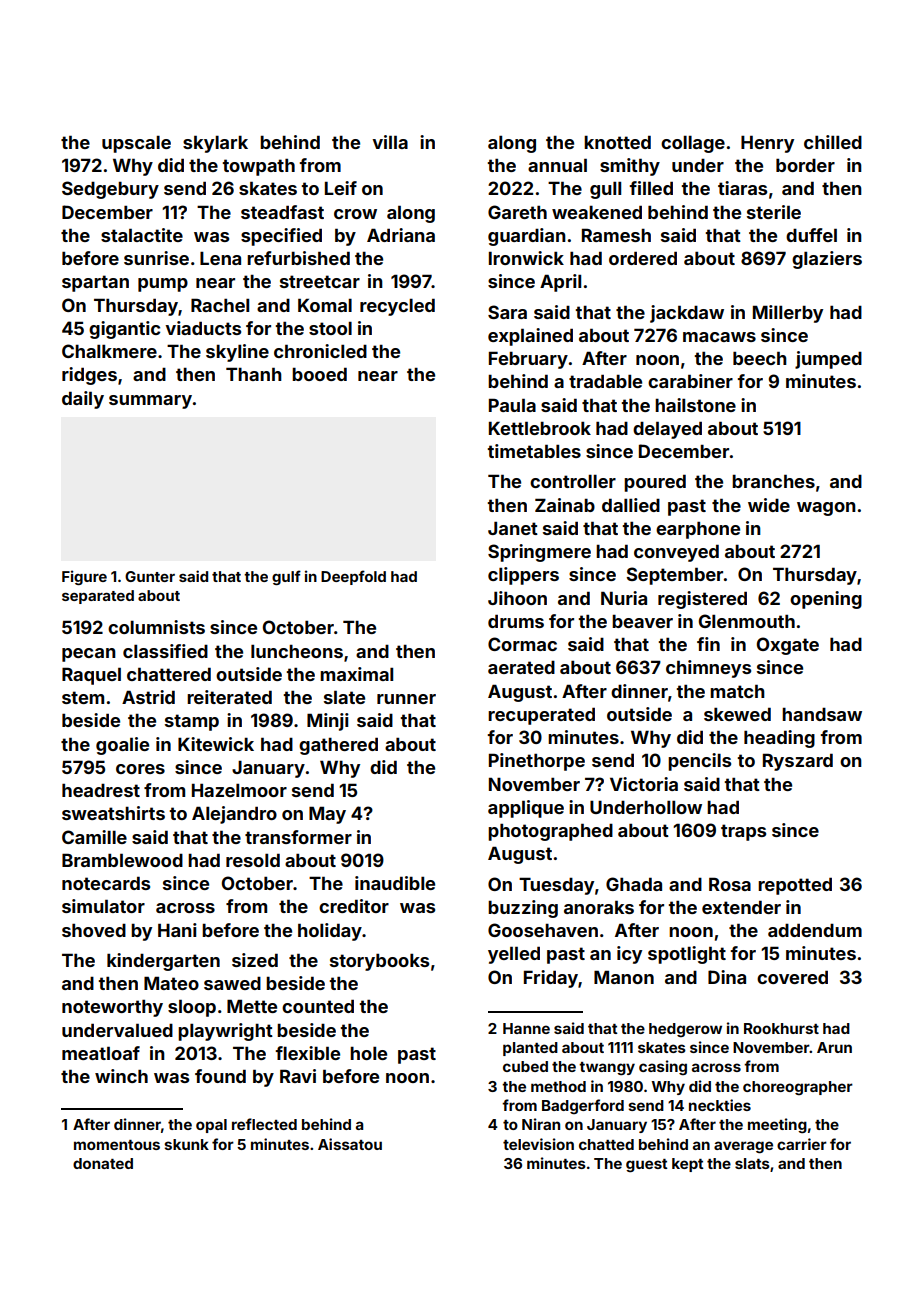 This screenshot has width=924, height=1311. What do you see at coordinates (534, 451) in the screenshot?
I see `timetables` at bounding box center [534, 451].
